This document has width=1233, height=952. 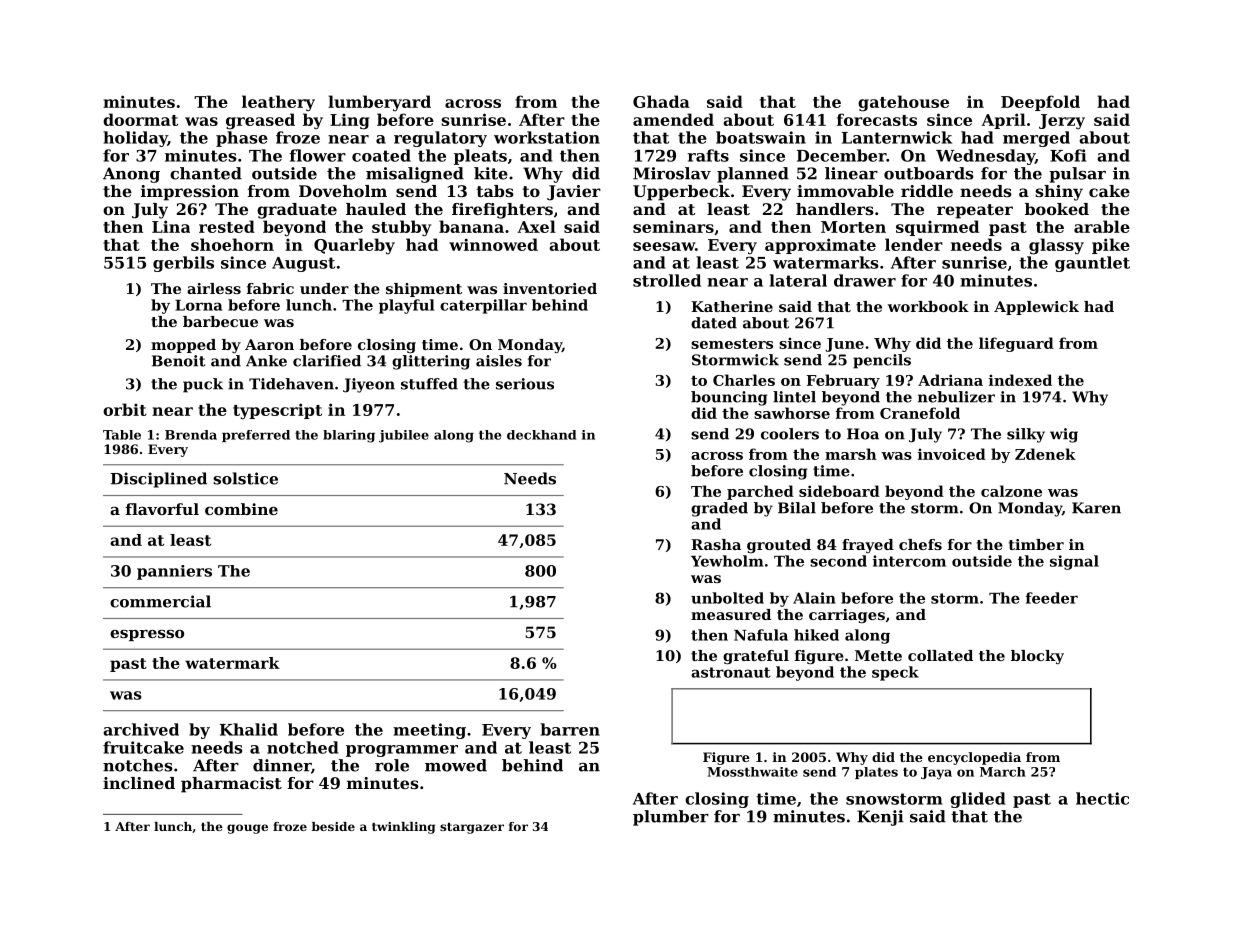 I want to click on amended, so click(x=673, y=119).
